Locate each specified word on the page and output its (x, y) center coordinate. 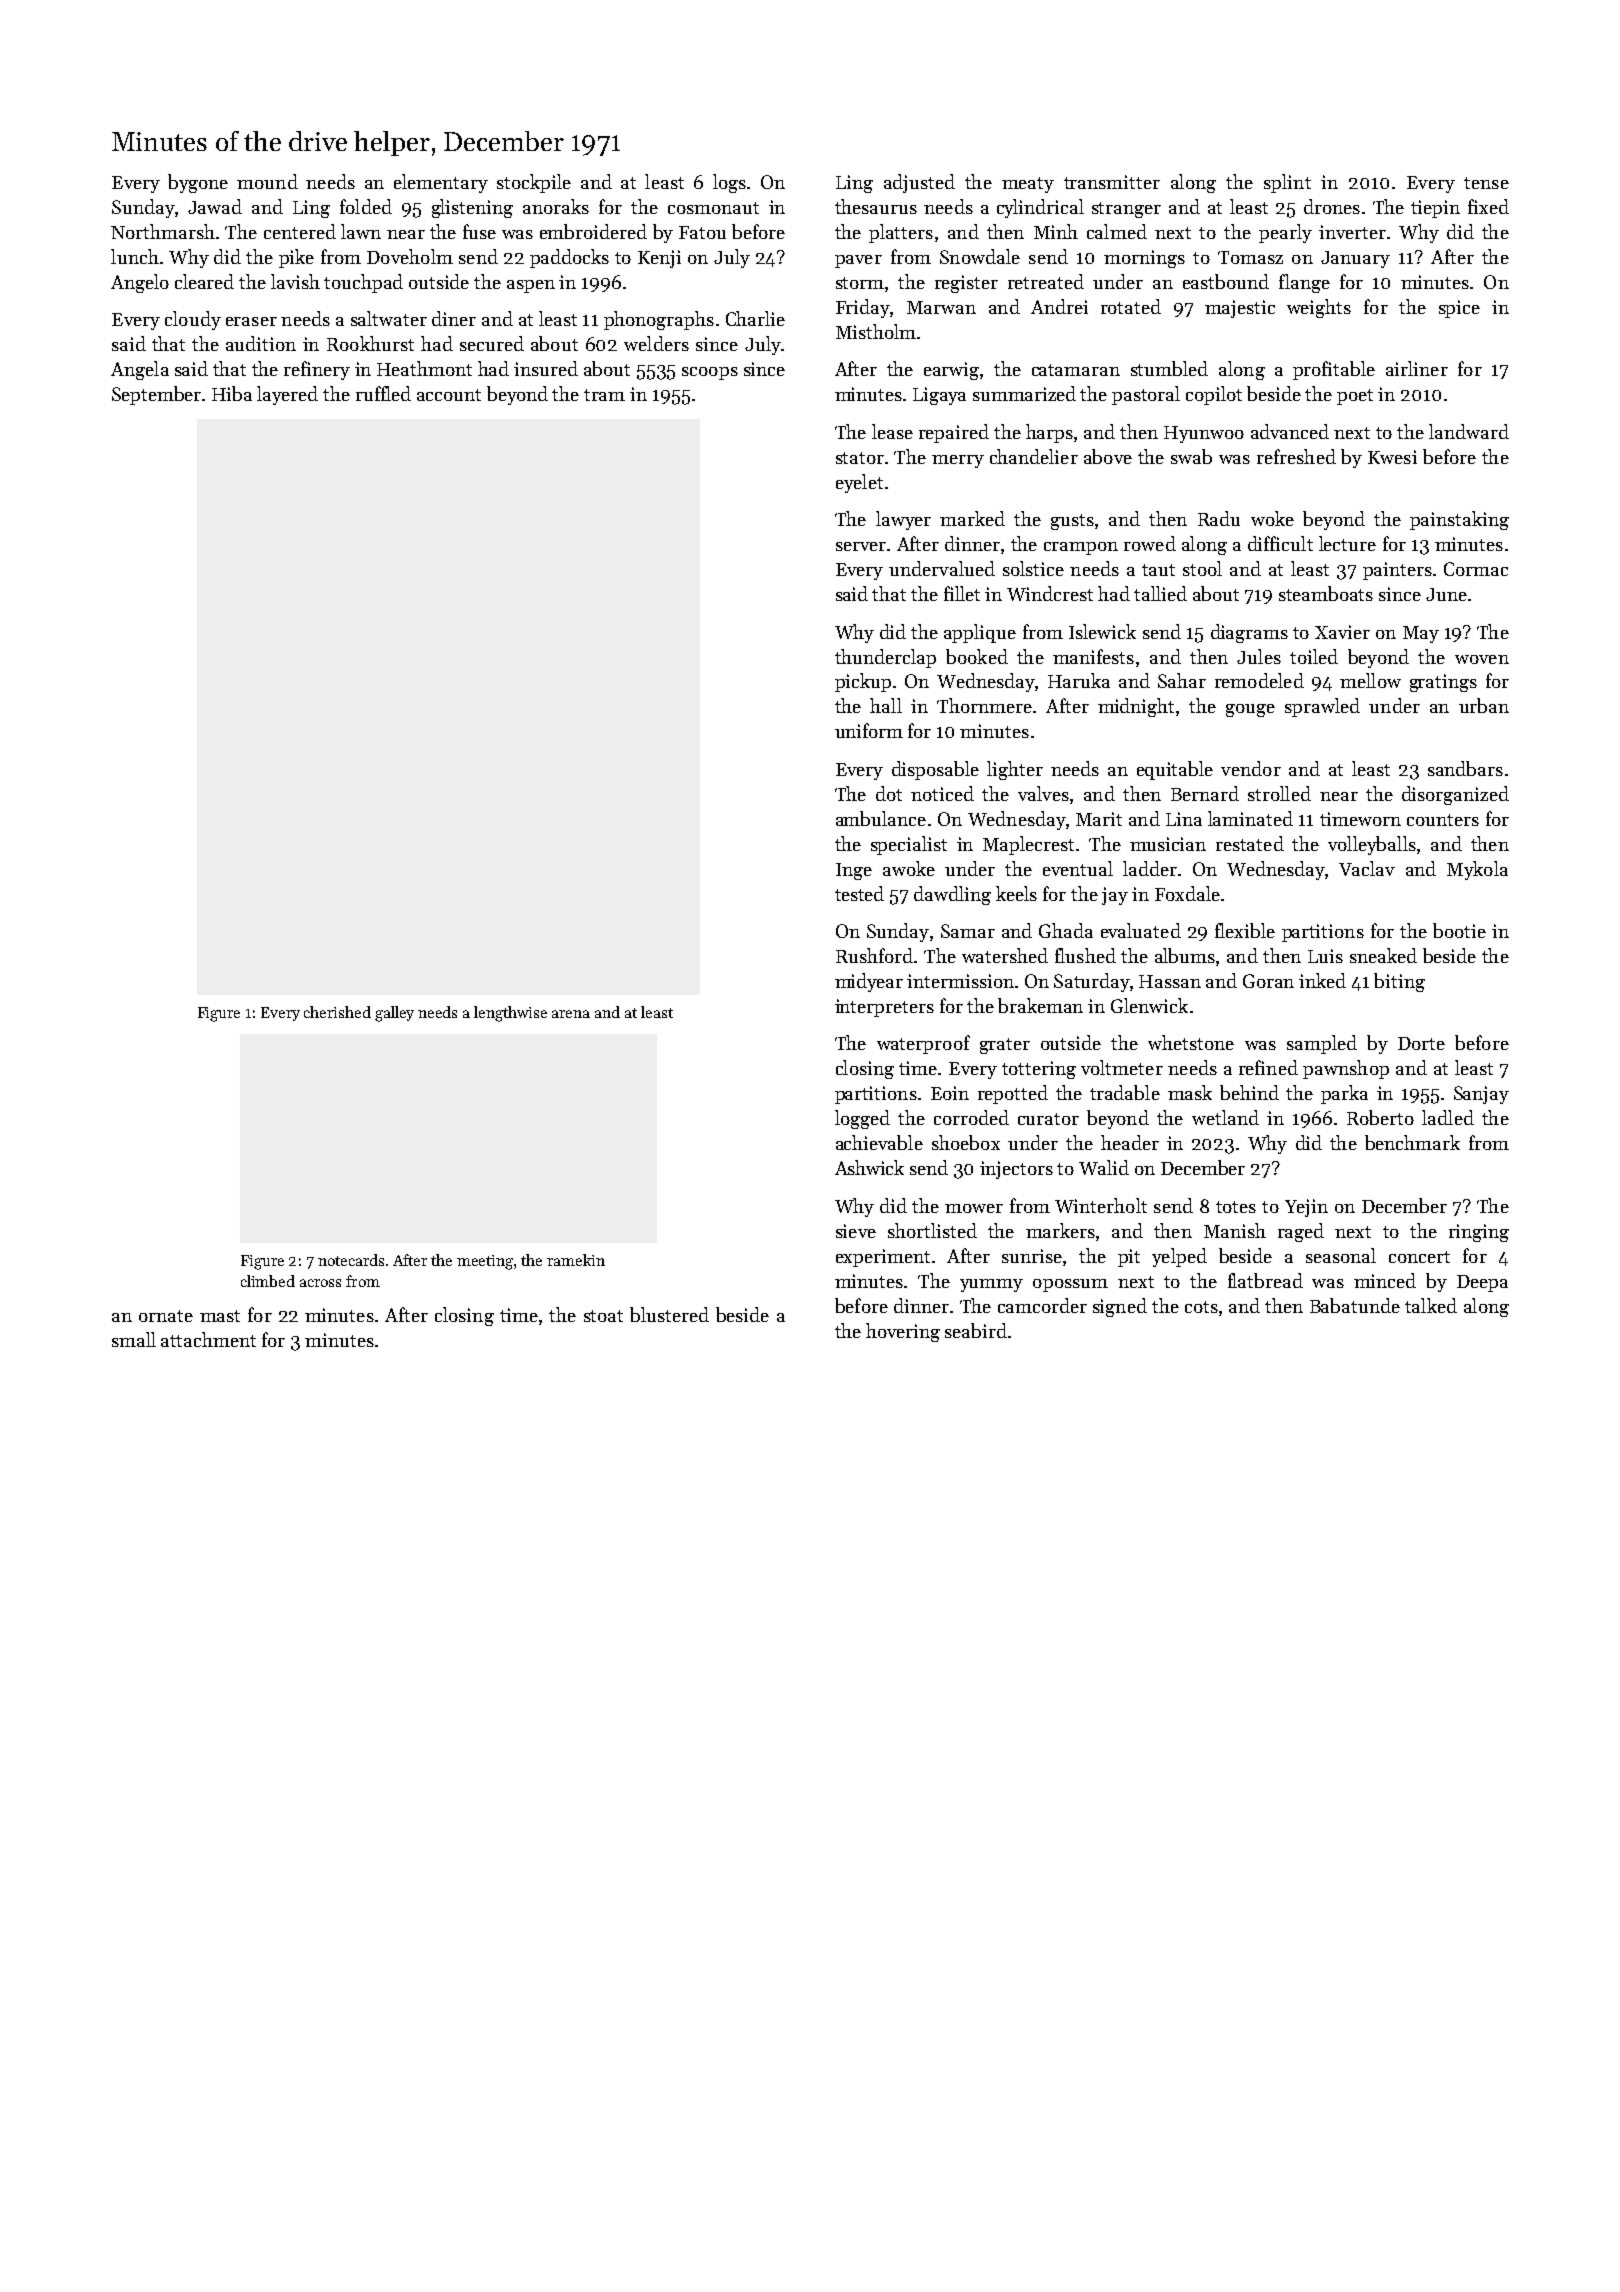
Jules (1259, 656)
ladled (1448, 1117)
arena (571, 1014)
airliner (1417, 368)
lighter (1015, 770)
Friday (863, 308)
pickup (863, 682)
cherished (337, 1012)
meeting (485, 1262)
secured (492, 343)
